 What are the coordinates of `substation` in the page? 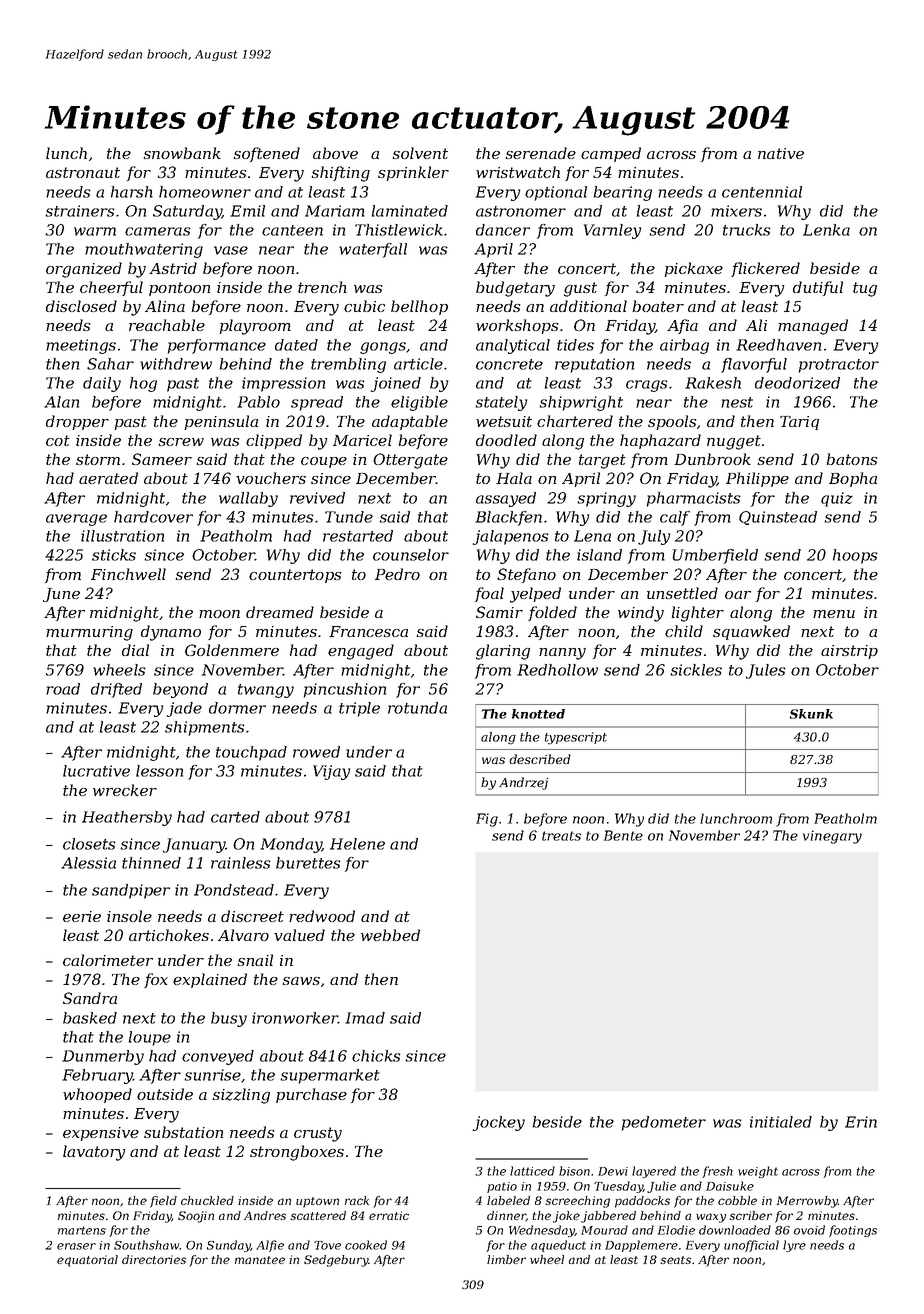 It's located at (183, 1132).
